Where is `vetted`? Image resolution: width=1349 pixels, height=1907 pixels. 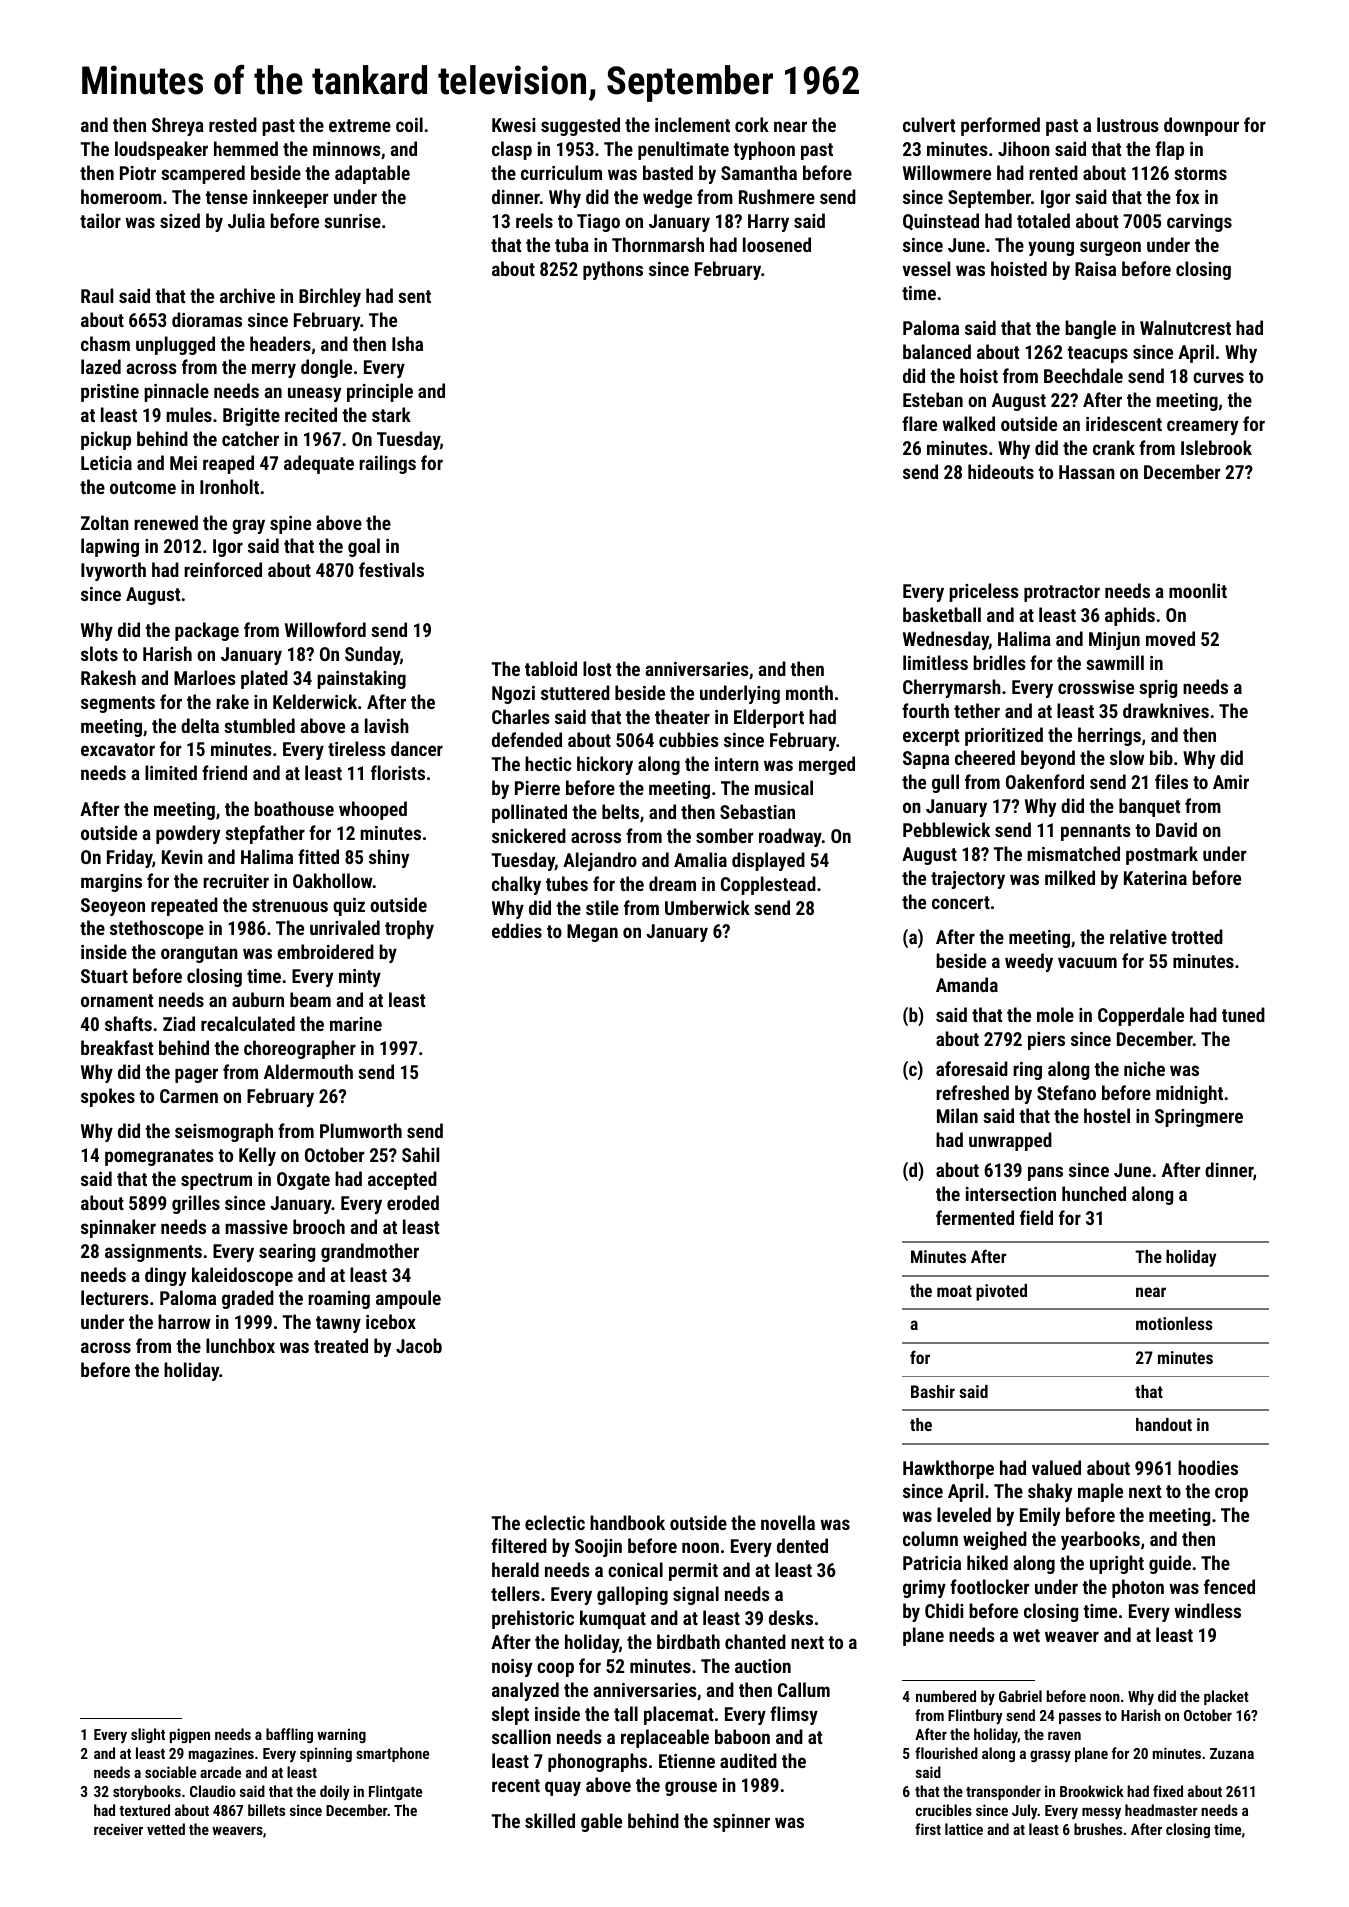 vetted is located at coordinates (166, 1829).
